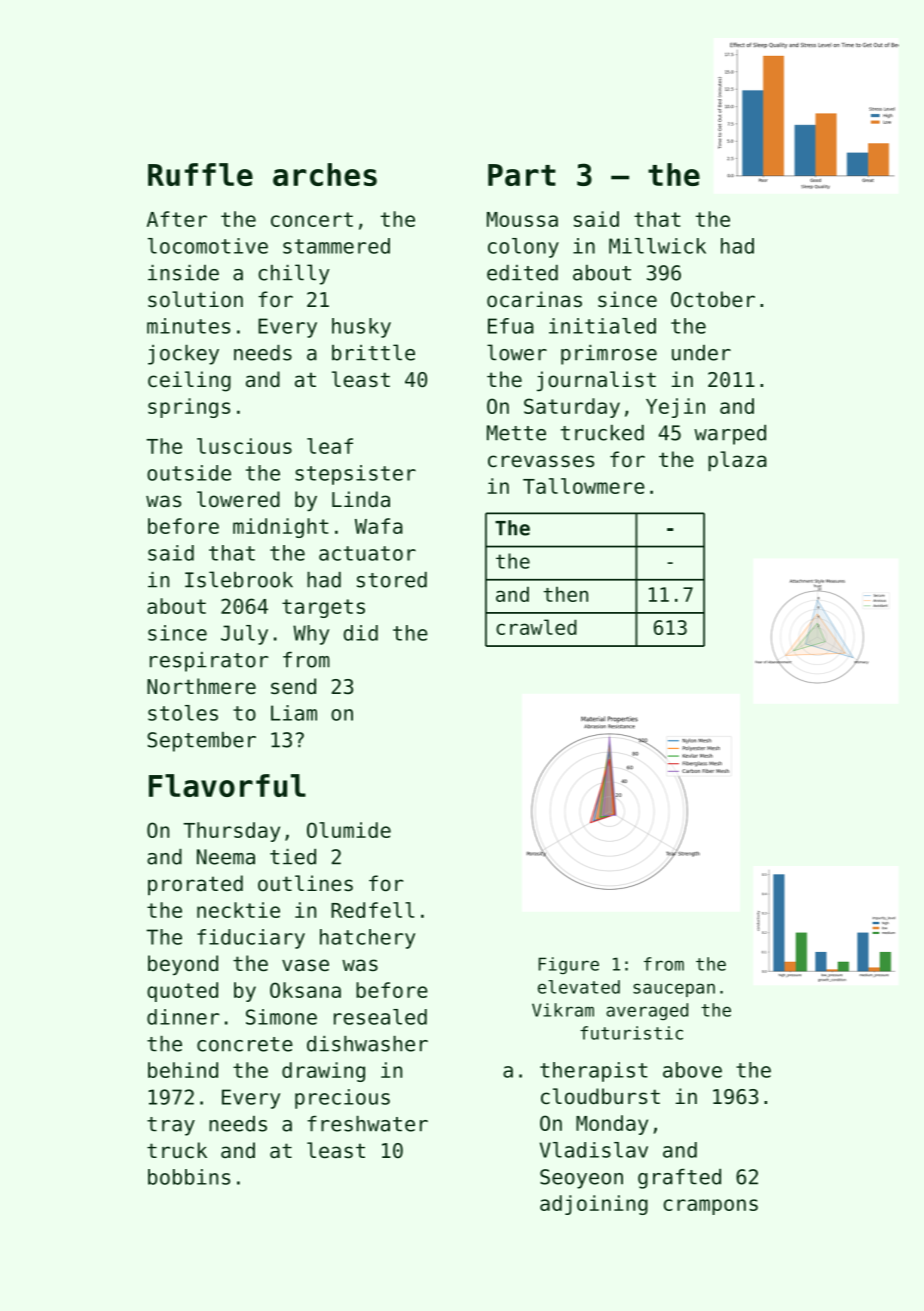 This screenshot has height=1311, width=924. Describe the element at coordinates (609, 355) in the screenshot. I see `primrose` at that location.
